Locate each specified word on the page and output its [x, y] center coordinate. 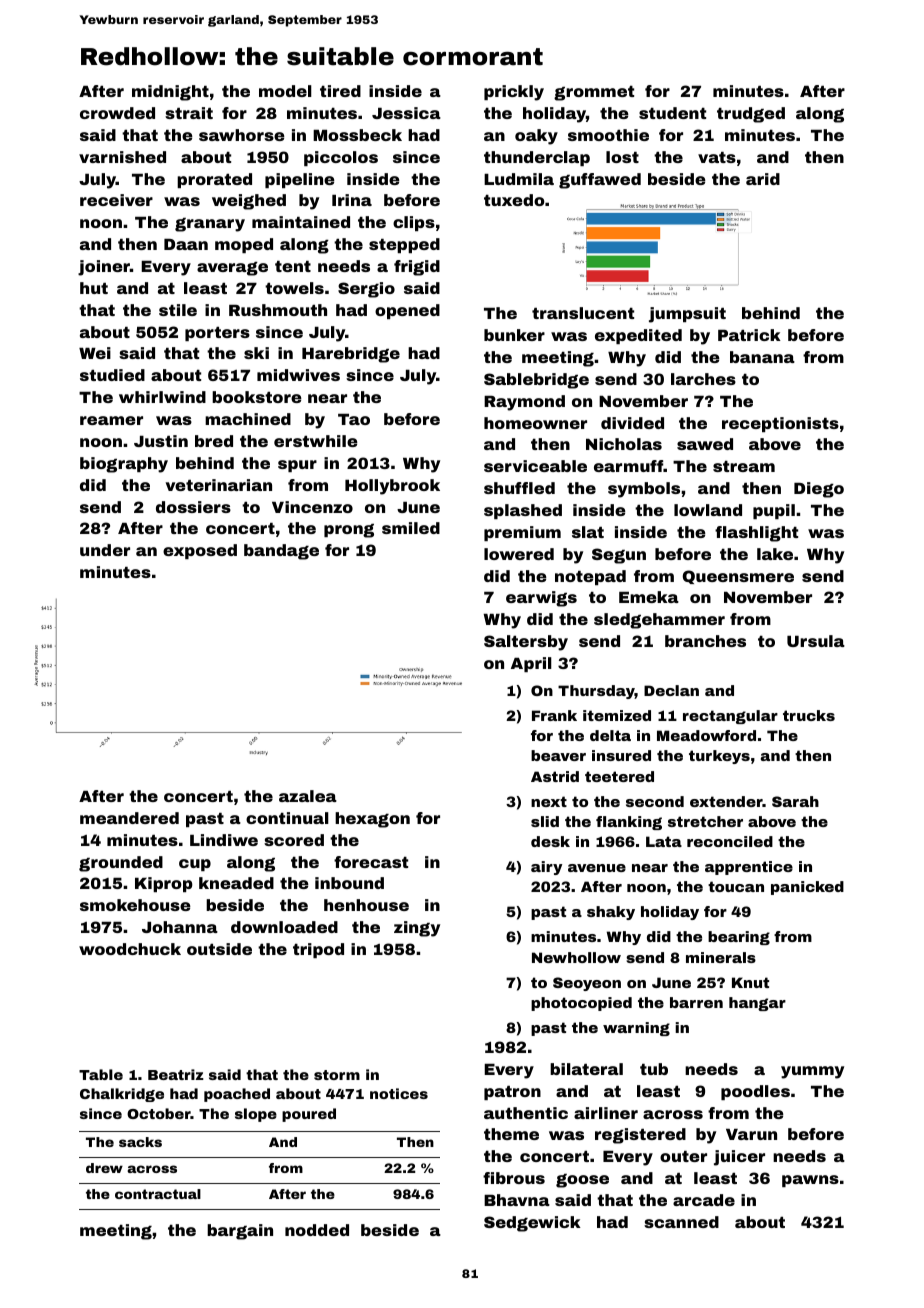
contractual [158, 1194]
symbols [644, 490]
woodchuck [130, 949]
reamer [111, 420]
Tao [354, 419]
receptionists [780, 424]
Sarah [795, 801]
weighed [249, 202]
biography [124, 465]
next [549, 801]
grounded [121, 864]
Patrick [749, 335]
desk [550, 841]
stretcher [705, 821]
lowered [519, 554]
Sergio [366, 290]
